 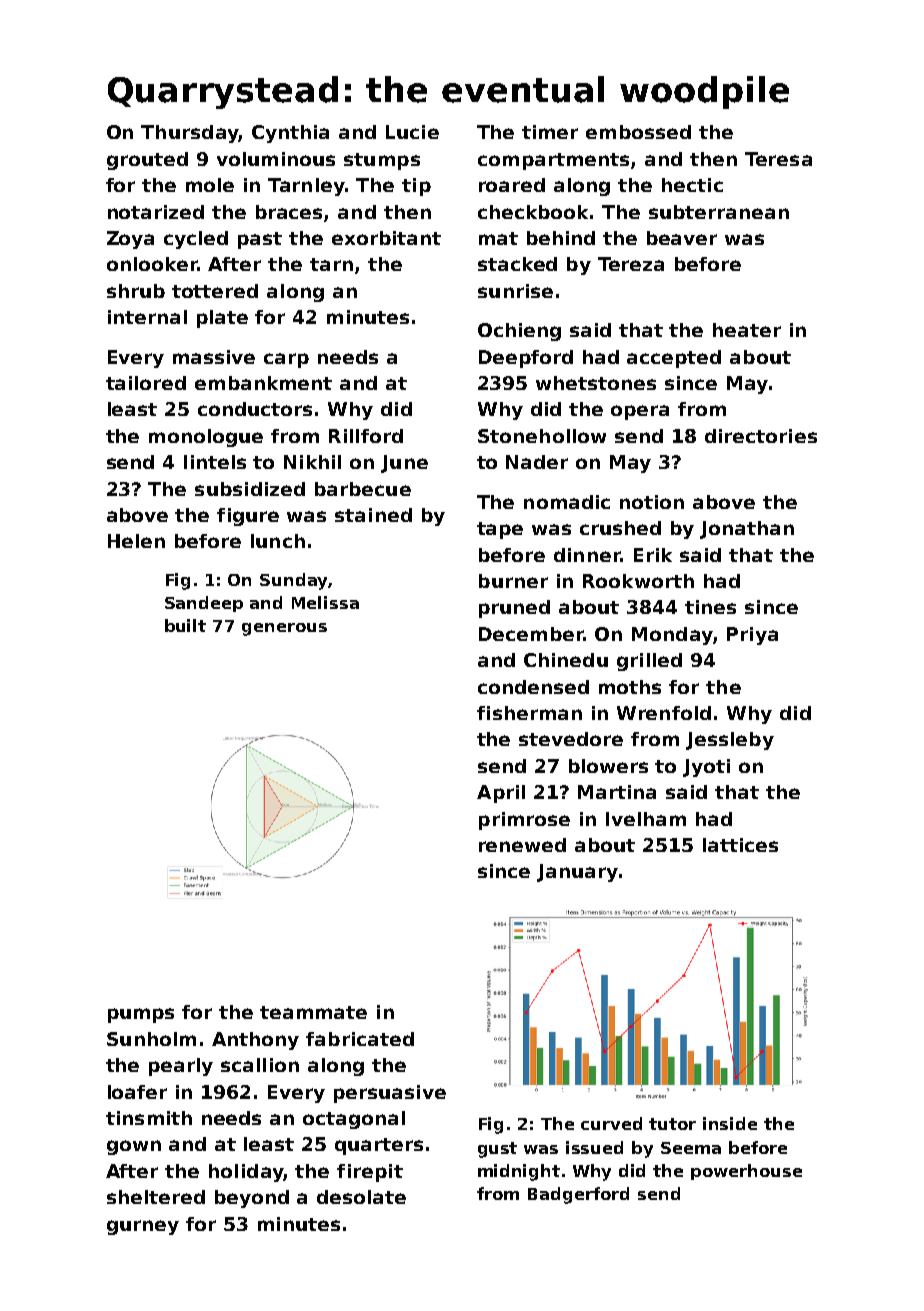 What do you see at coordinates (136, 541) in the page?
I see `Helen` at bounding box center [136, 541].
